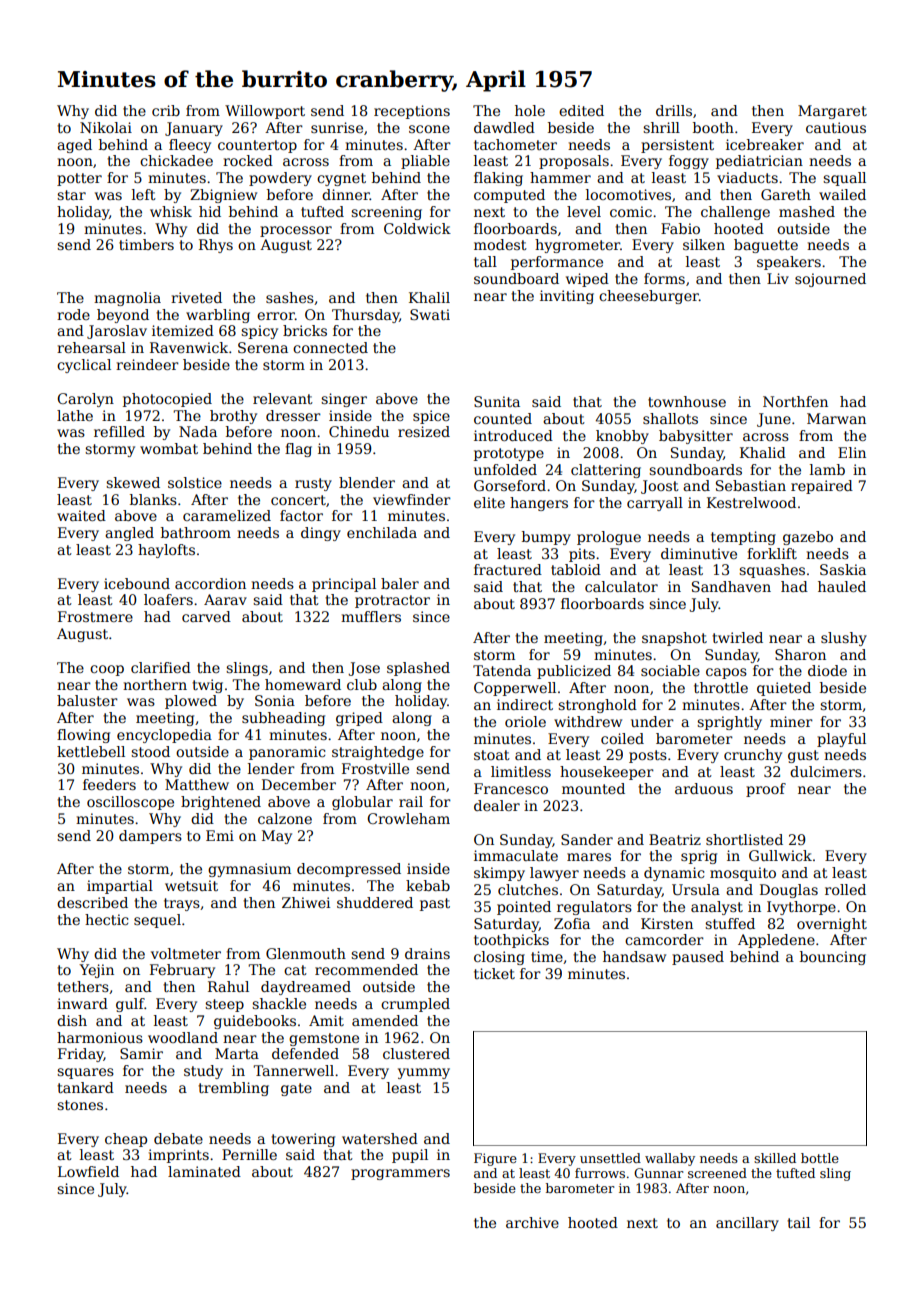 The width and height of the screenshot is (924, 1308). Describe the element at coordinates (412, 112) in the screenshot. I see `receptions` at that location.
